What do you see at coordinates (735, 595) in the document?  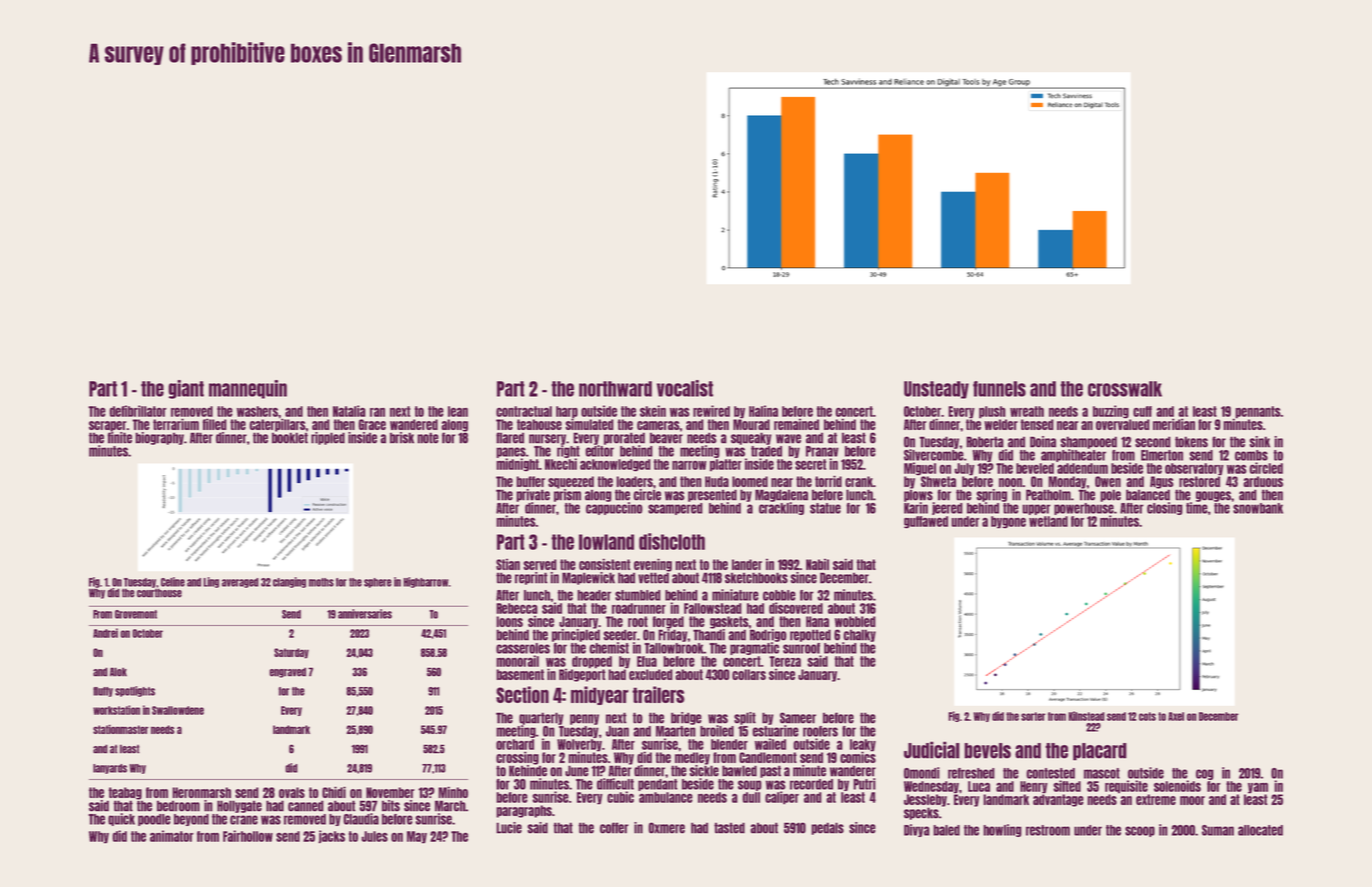 I see `miniature` at bounding box center [735, 595].
